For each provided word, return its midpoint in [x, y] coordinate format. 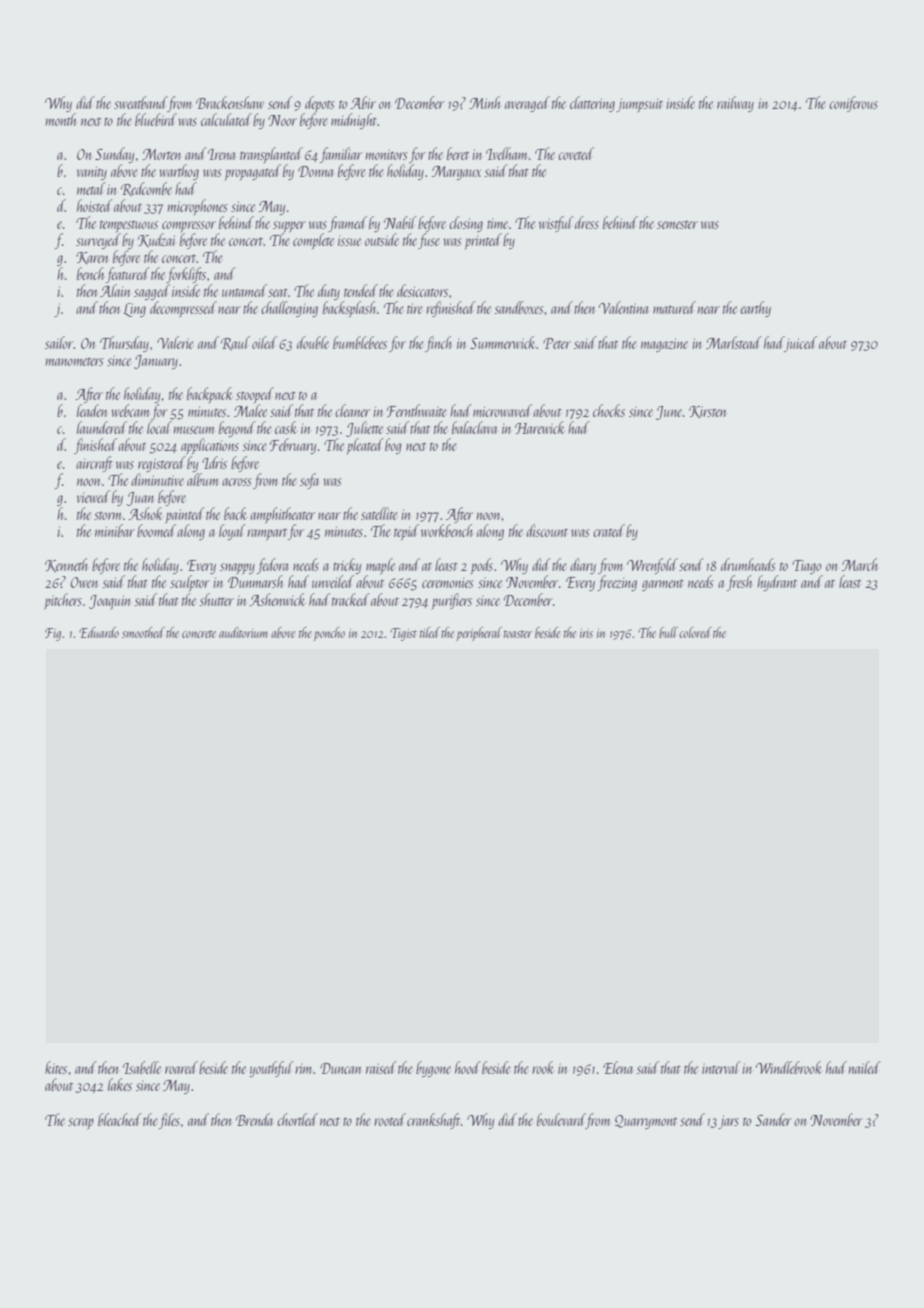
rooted [390, 1119]
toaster [518, 634]
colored [695, 632]
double [313, 342]
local [159, 427]
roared [181, 1067]
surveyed [98, 241]
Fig [53, 634]
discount [547, 530]
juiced [800, 344]
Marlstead [734, 342]
